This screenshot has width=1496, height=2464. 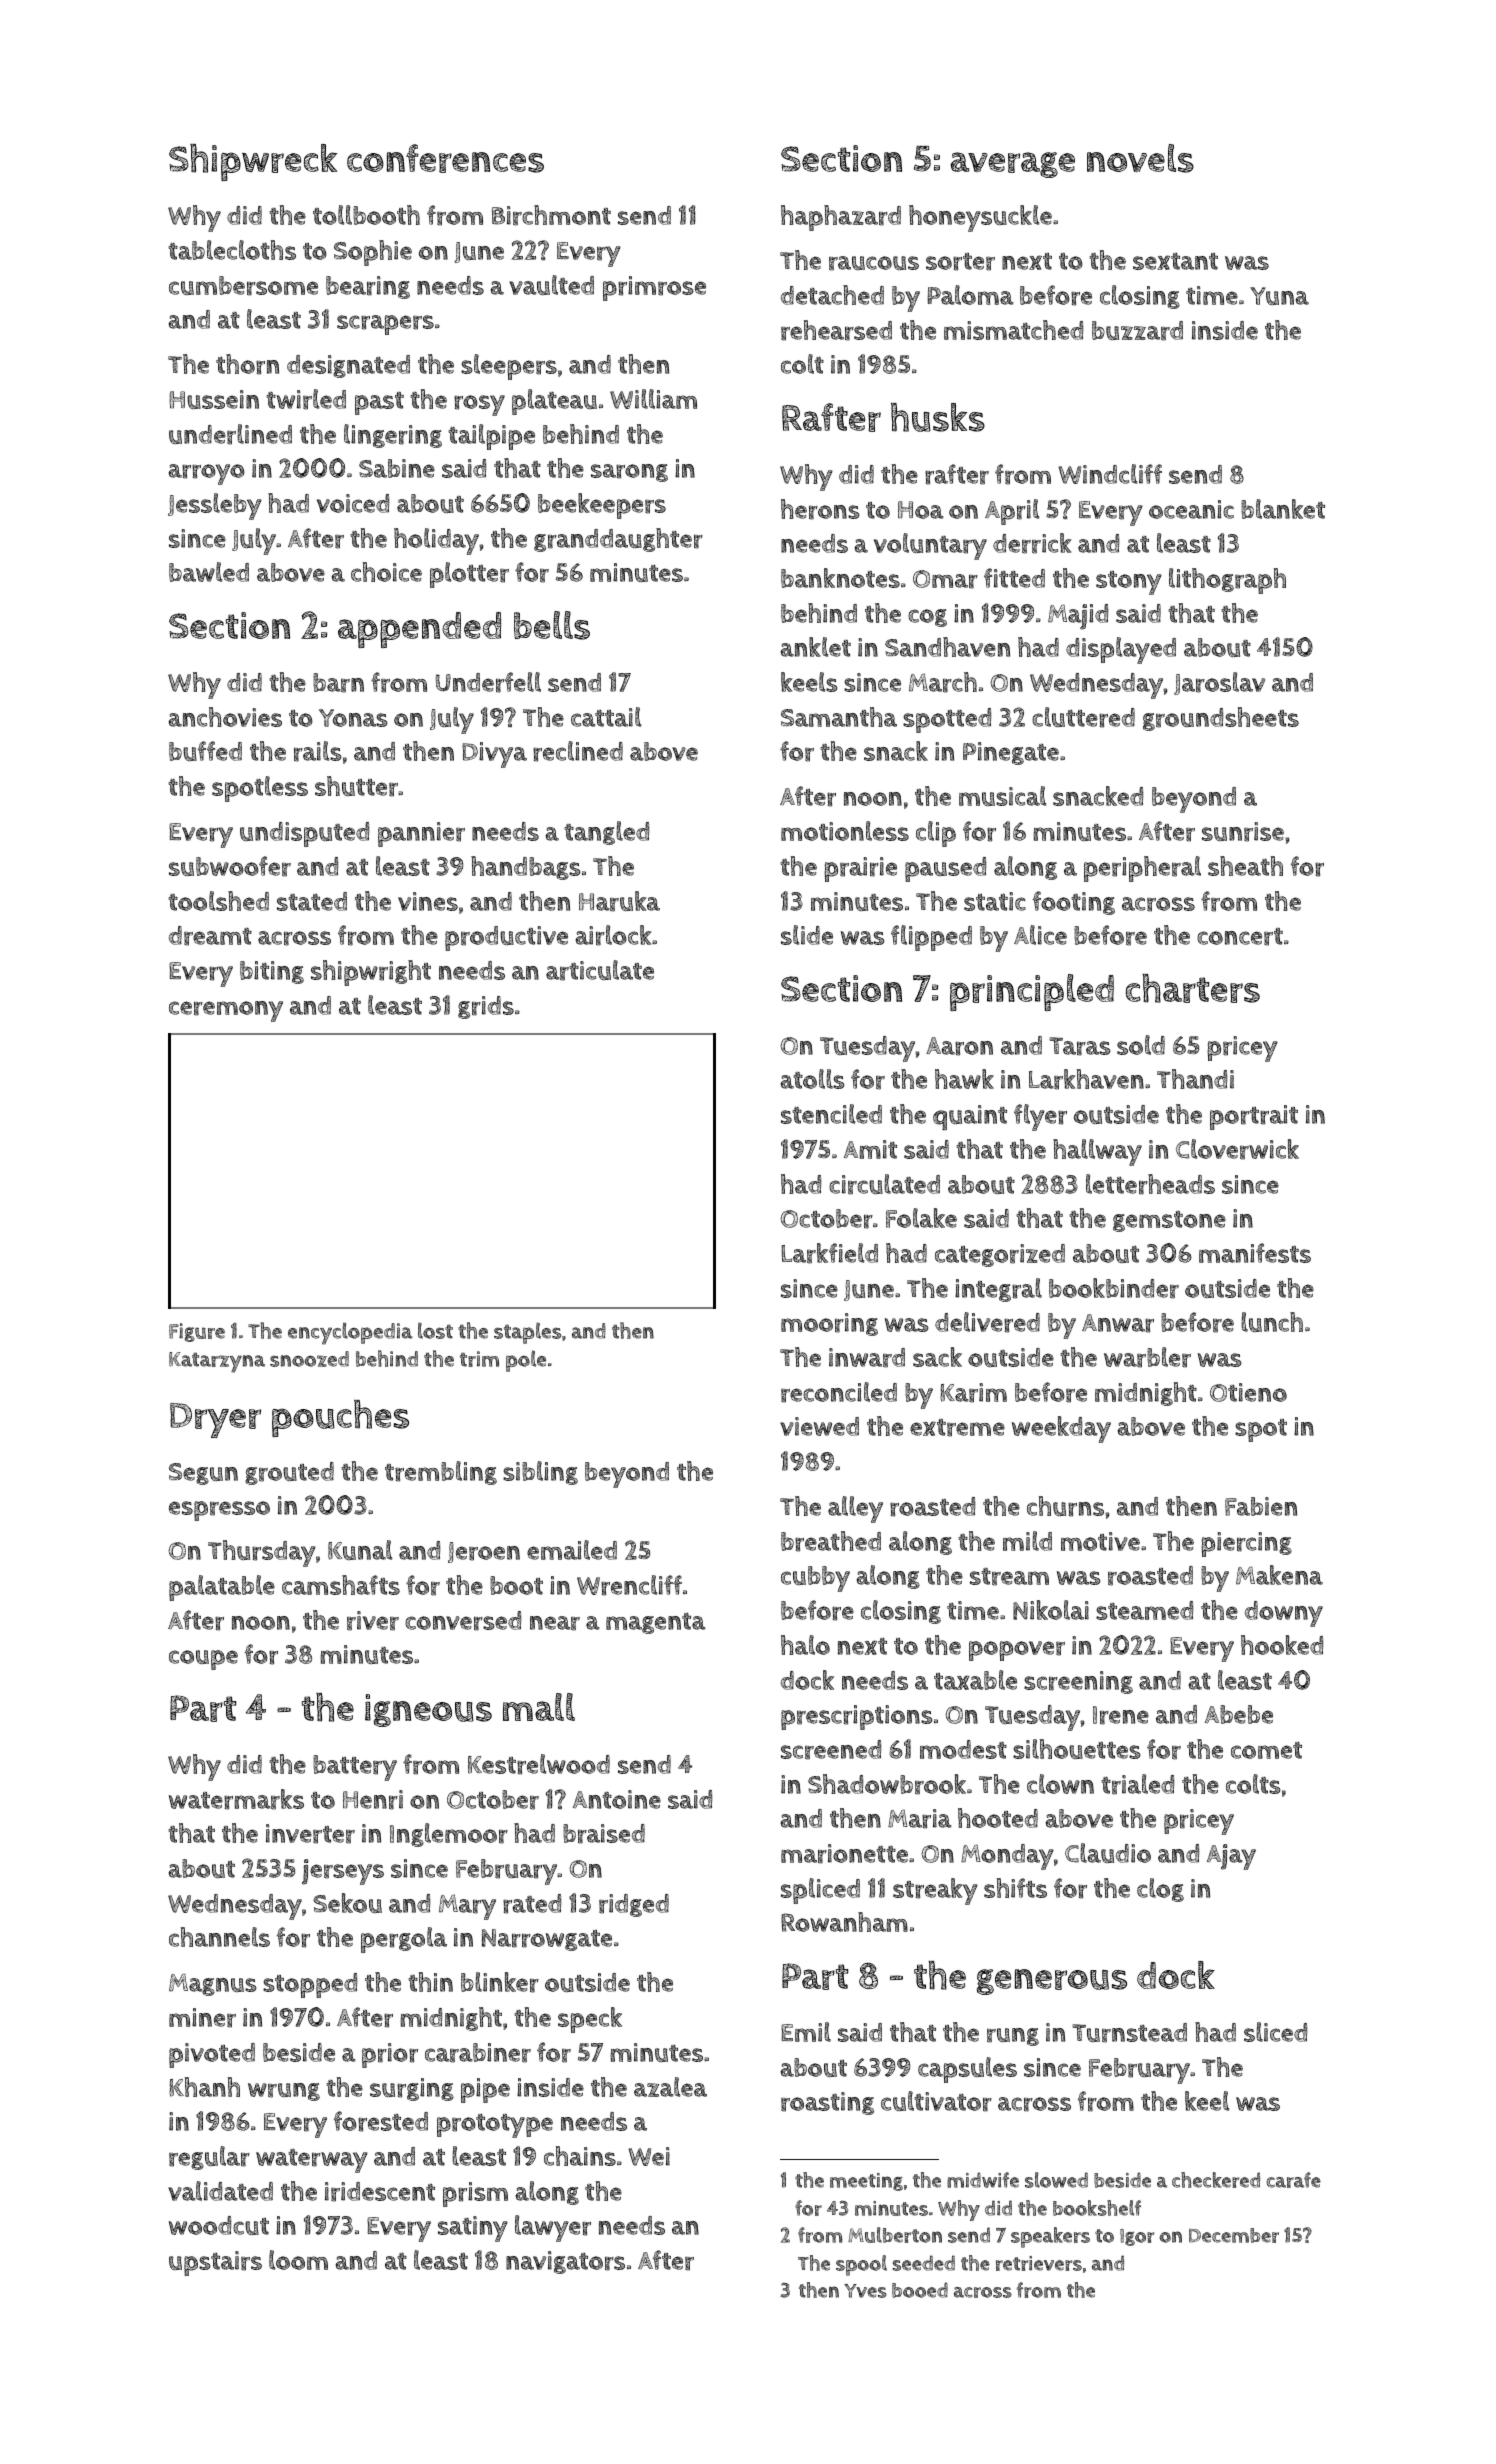 What do you see at coordinates (445, 158) in the screenshot?
I see `conferences` at bounding box center [445, 158].
